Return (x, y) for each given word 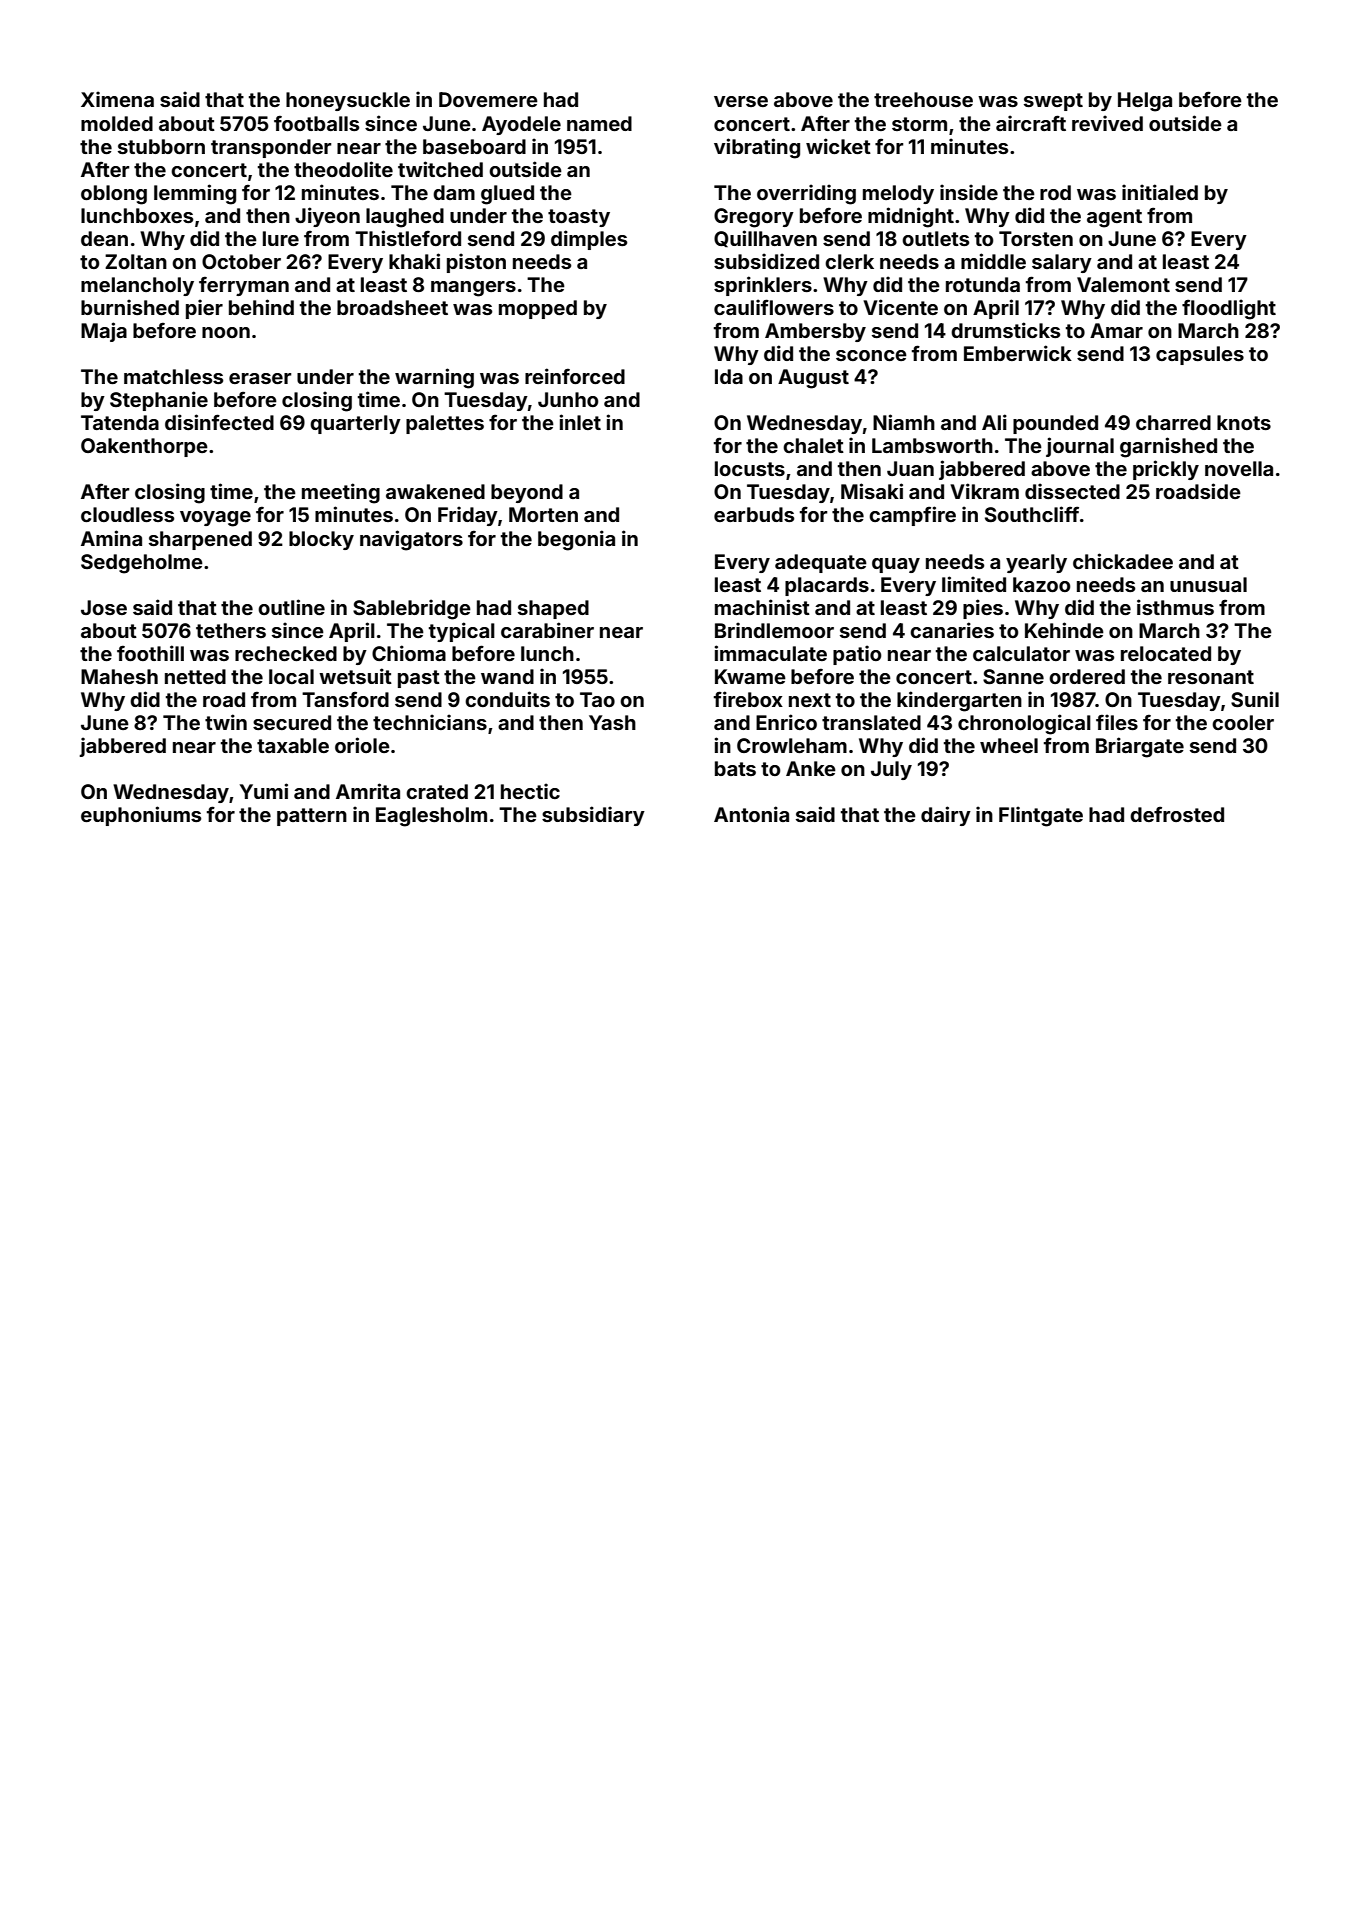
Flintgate (1041, 816)
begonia (576, 540)
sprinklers (763, 286)
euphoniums (141, 816)
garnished (1168, 447)
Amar (1116, 330)
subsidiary (593, 816)
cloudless (127, 514)
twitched (440, 169)
